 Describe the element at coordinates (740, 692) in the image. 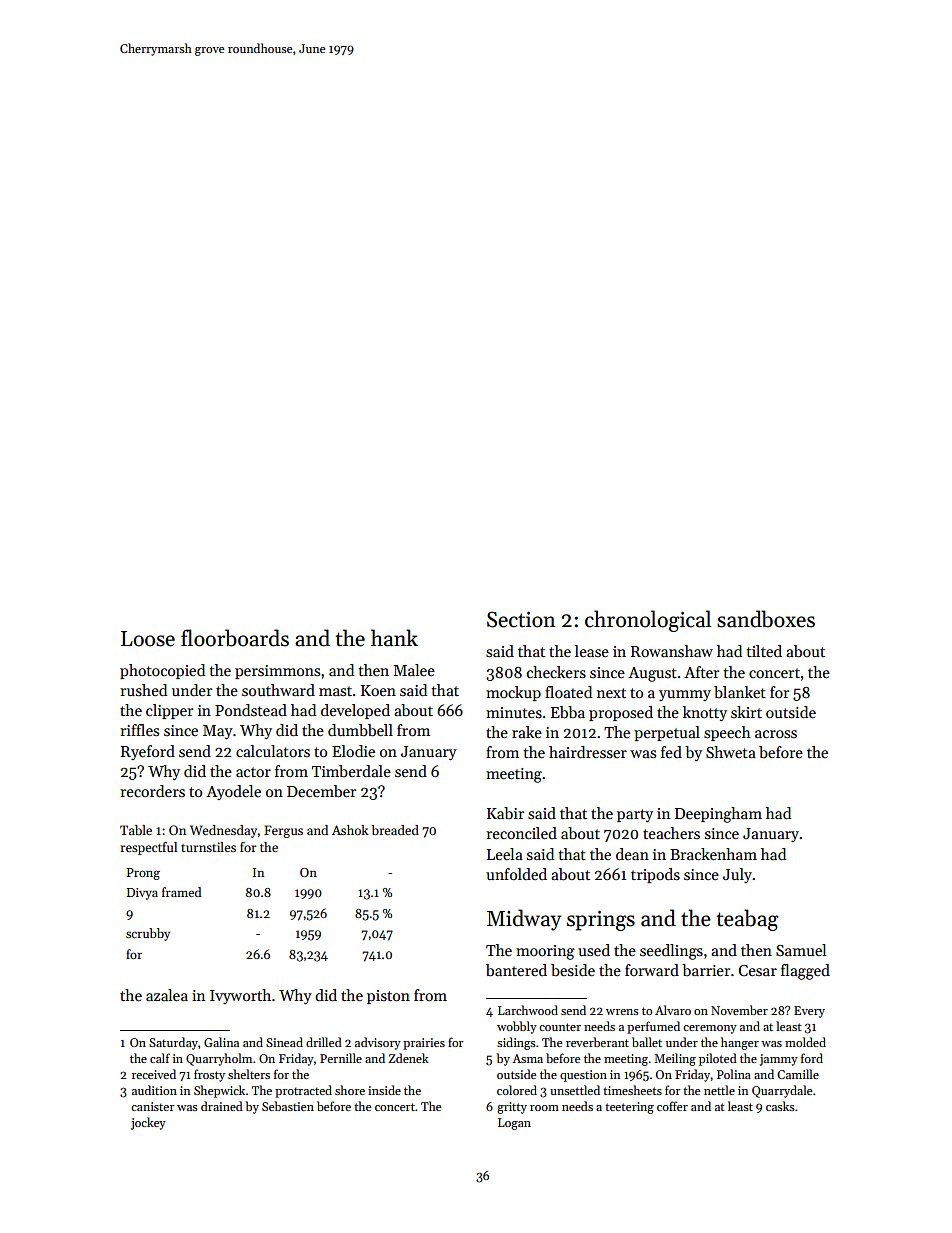

I see `blanket` at that location.
